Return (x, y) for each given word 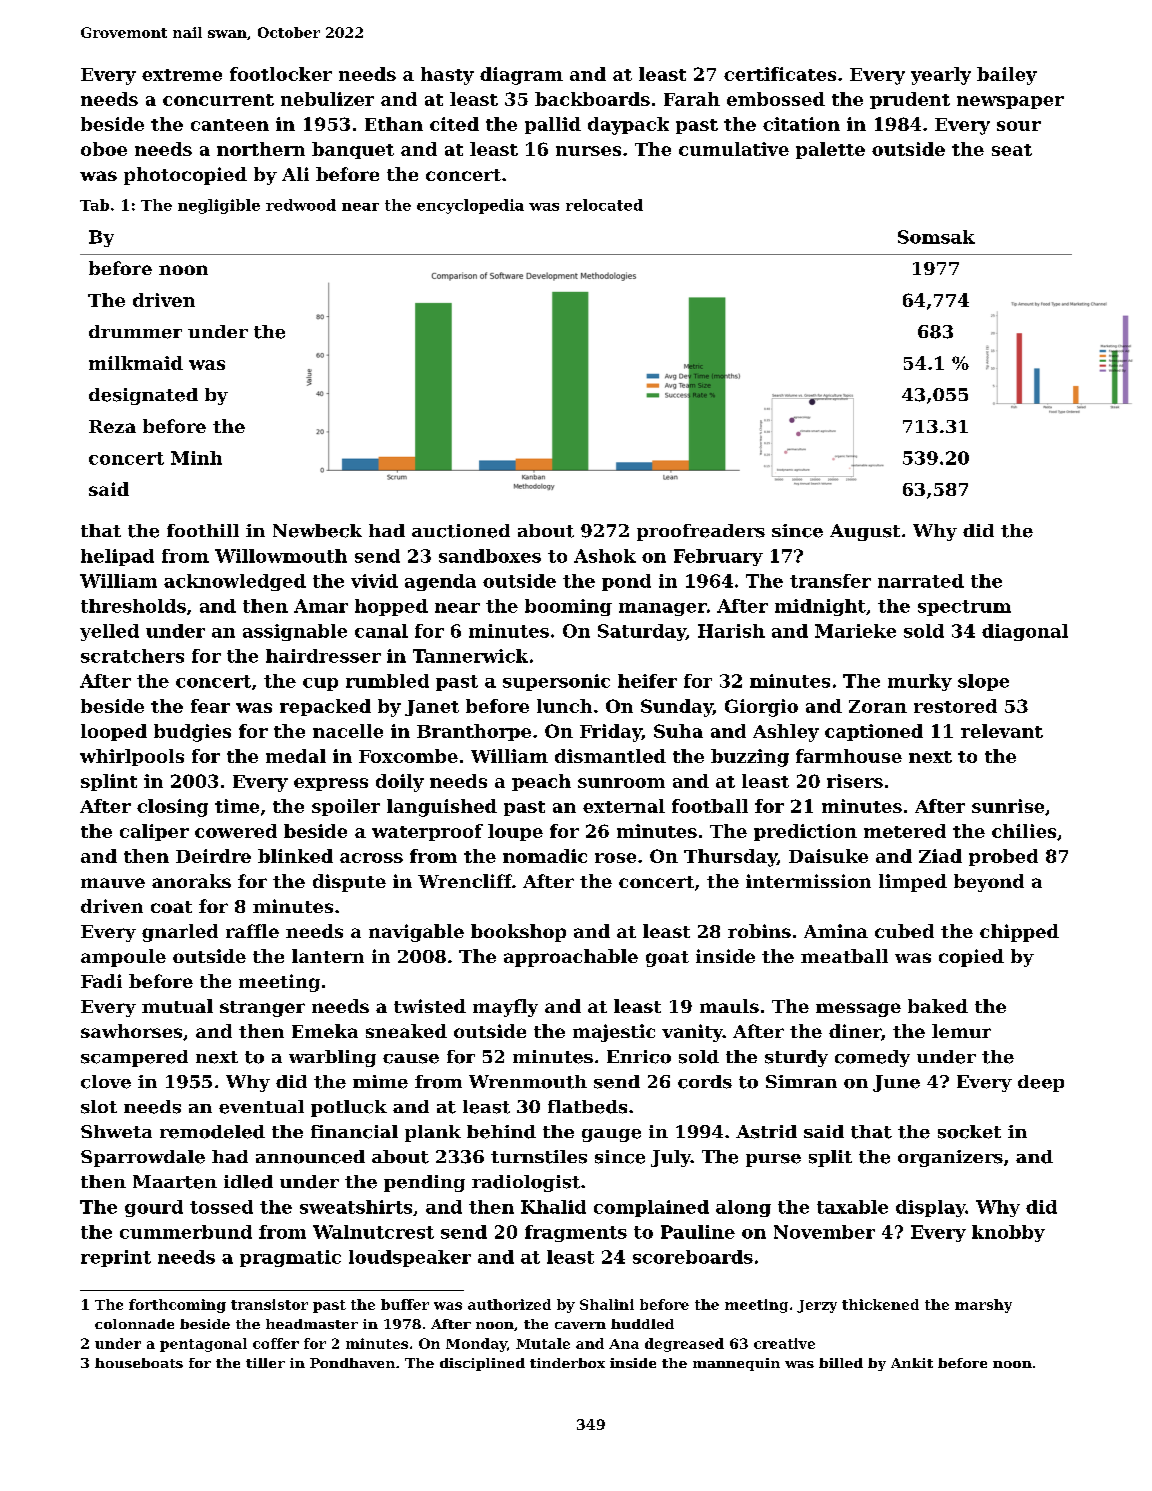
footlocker (281, 74)
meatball (844, 956)
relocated (604, 205)
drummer (135, 332)
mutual (177, 1006)
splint (109, 782)
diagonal (1025, 632)
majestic (614, 1033)
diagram (521, 76)
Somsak (936, 237)
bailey (1007, 76)
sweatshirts (356, 1207)
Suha (678, 731)
